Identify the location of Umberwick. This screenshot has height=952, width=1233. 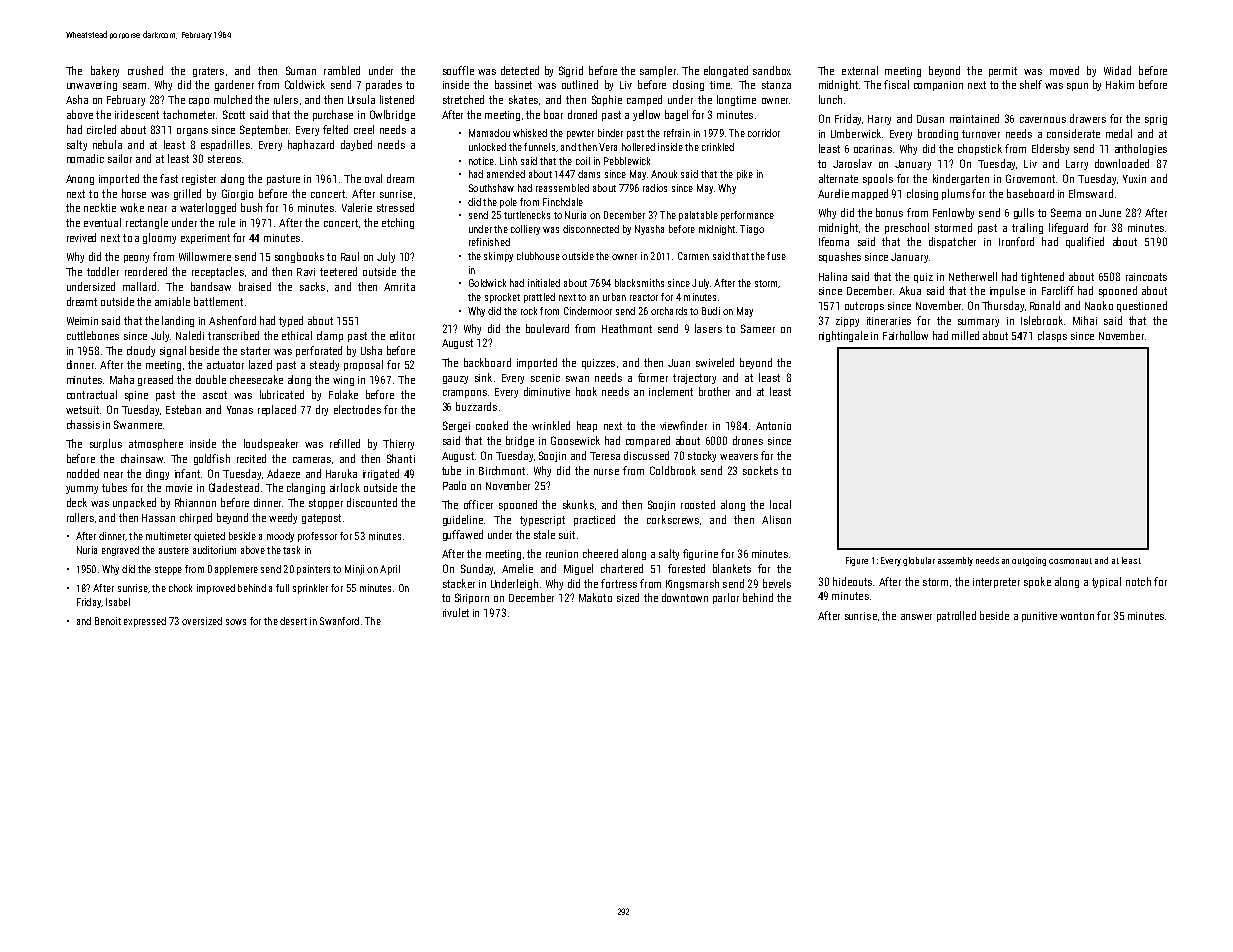
(856, 133).
